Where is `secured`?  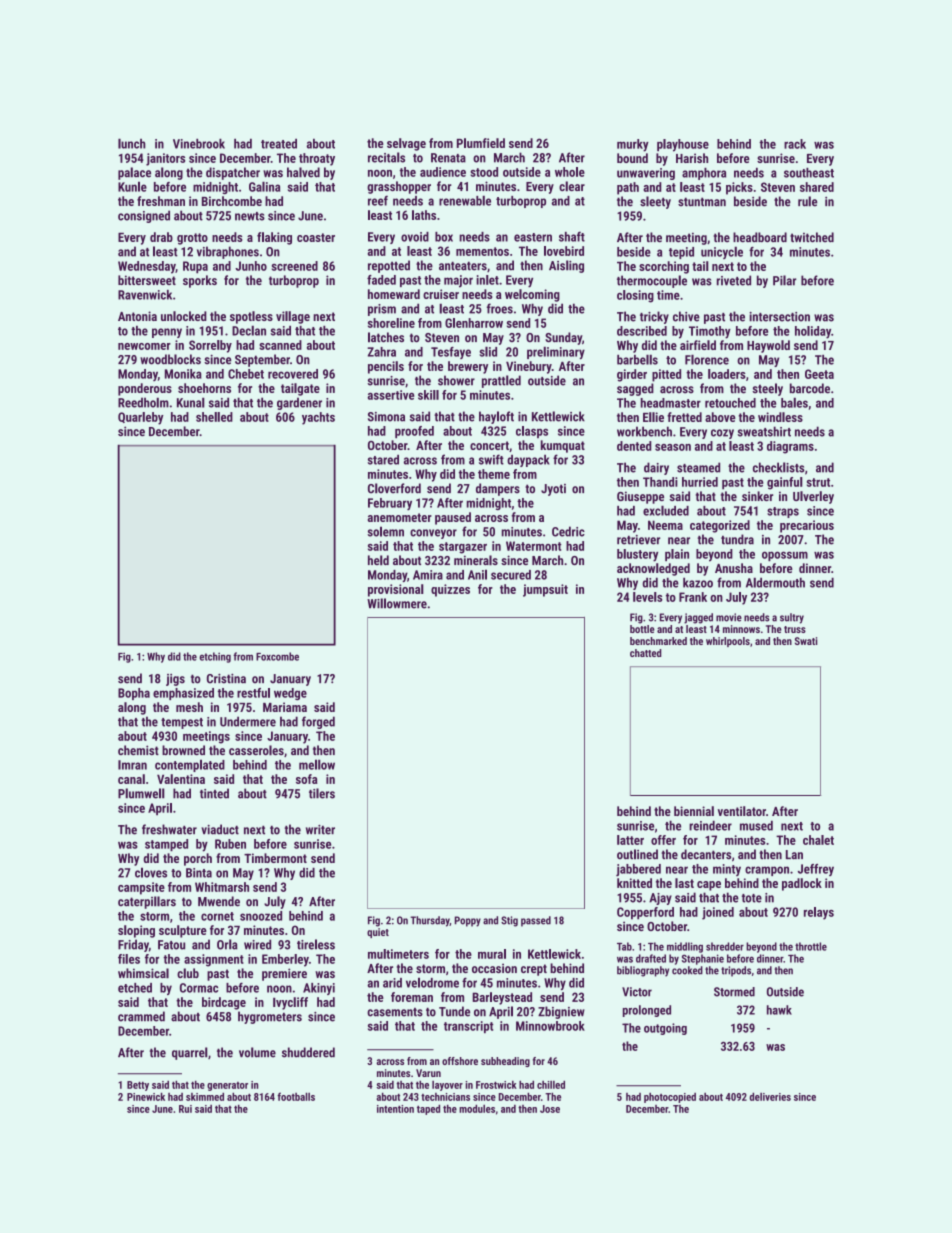 secured is located at coordinates (511, 575).
